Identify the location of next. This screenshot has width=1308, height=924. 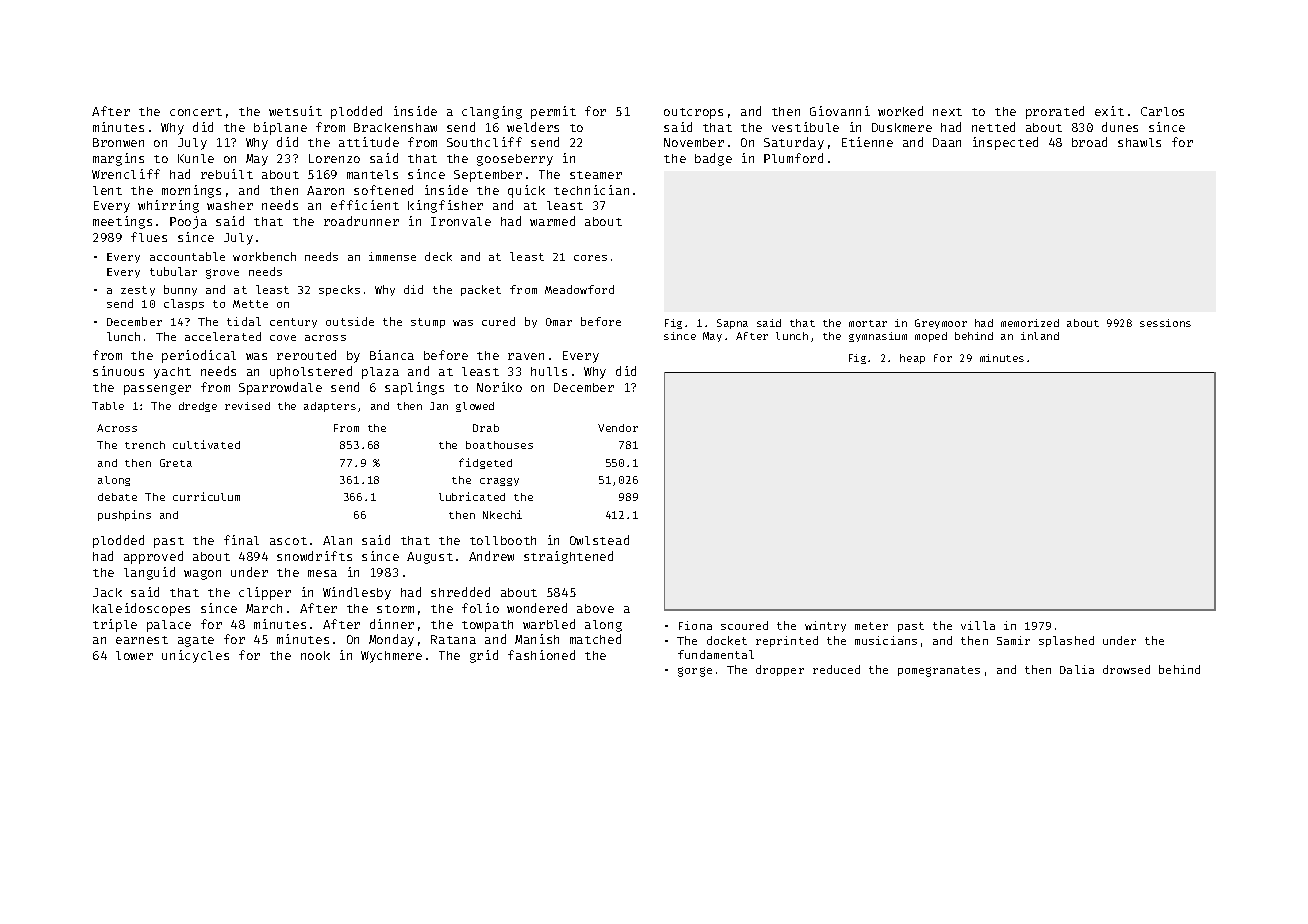
(947, 112).
